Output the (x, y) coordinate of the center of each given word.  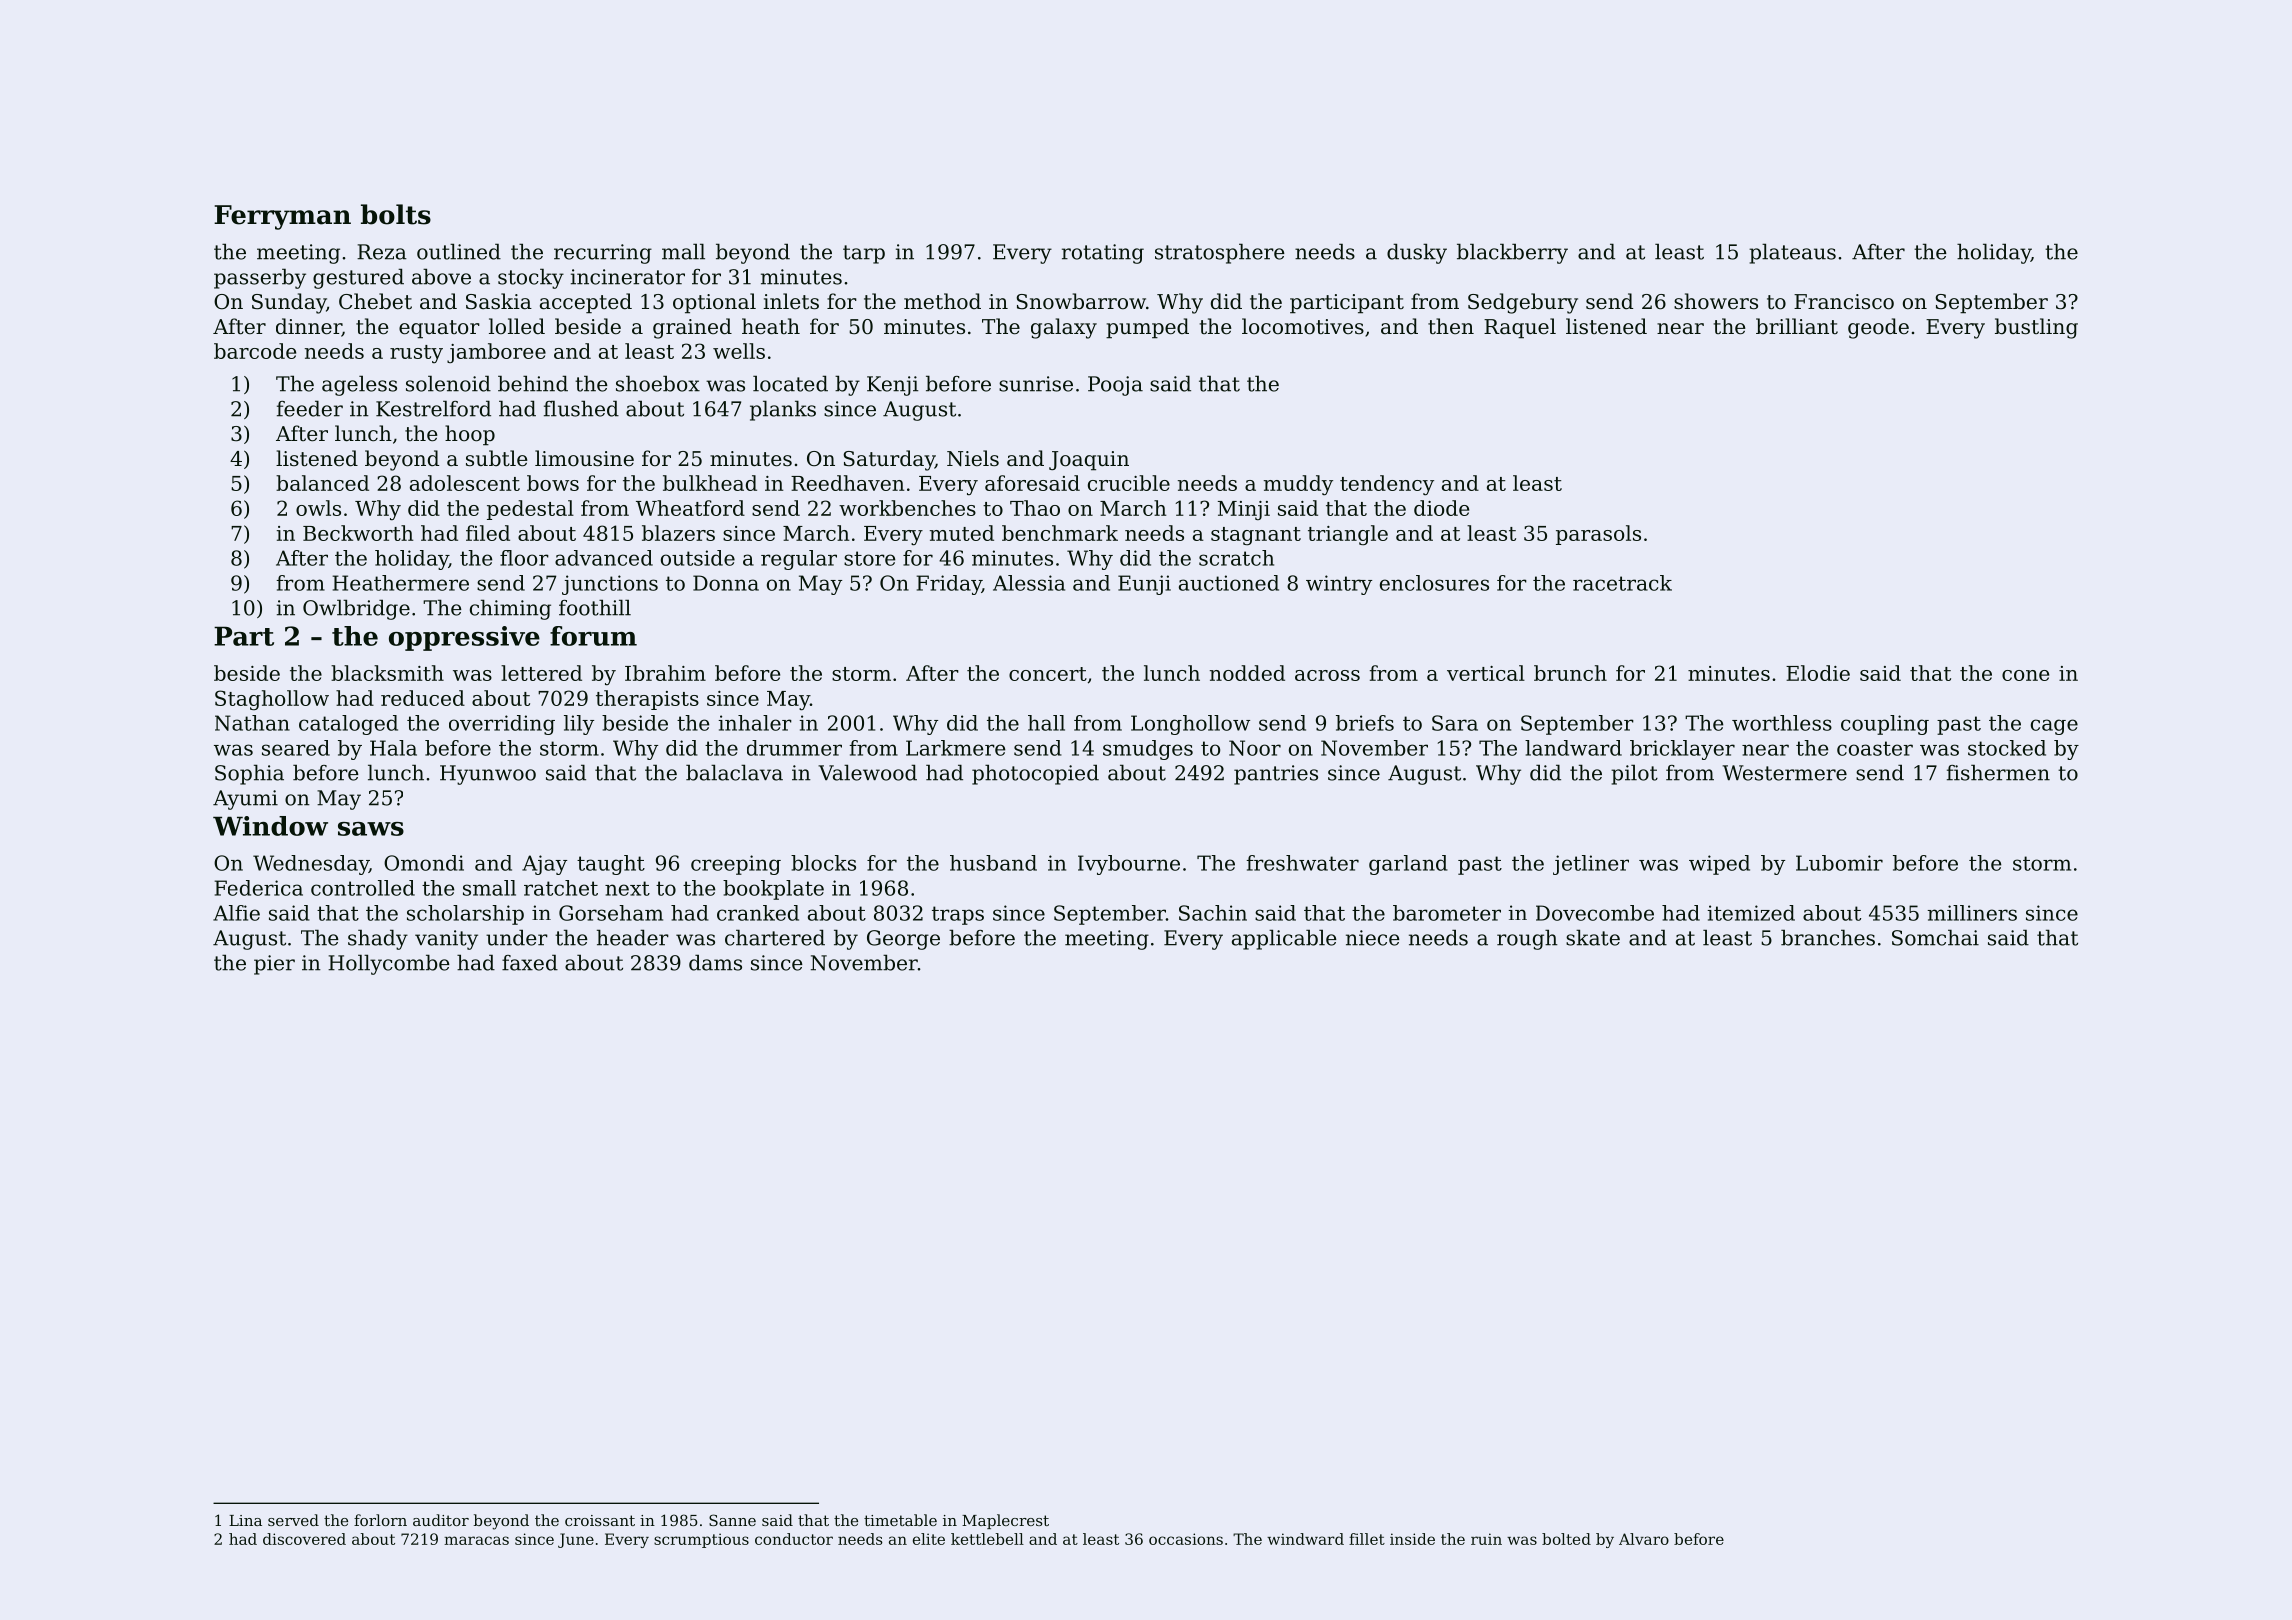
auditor (441, 1520)
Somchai (1935, 938)
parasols (1598, 535)
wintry (1339, 585)
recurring (603, 254)
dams (715, 963)
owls (318, 508)
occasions (1186, 1539)
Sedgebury (1523, 303)
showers (1716, 301)
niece (1373, 938)
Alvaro (1644, 1539)
